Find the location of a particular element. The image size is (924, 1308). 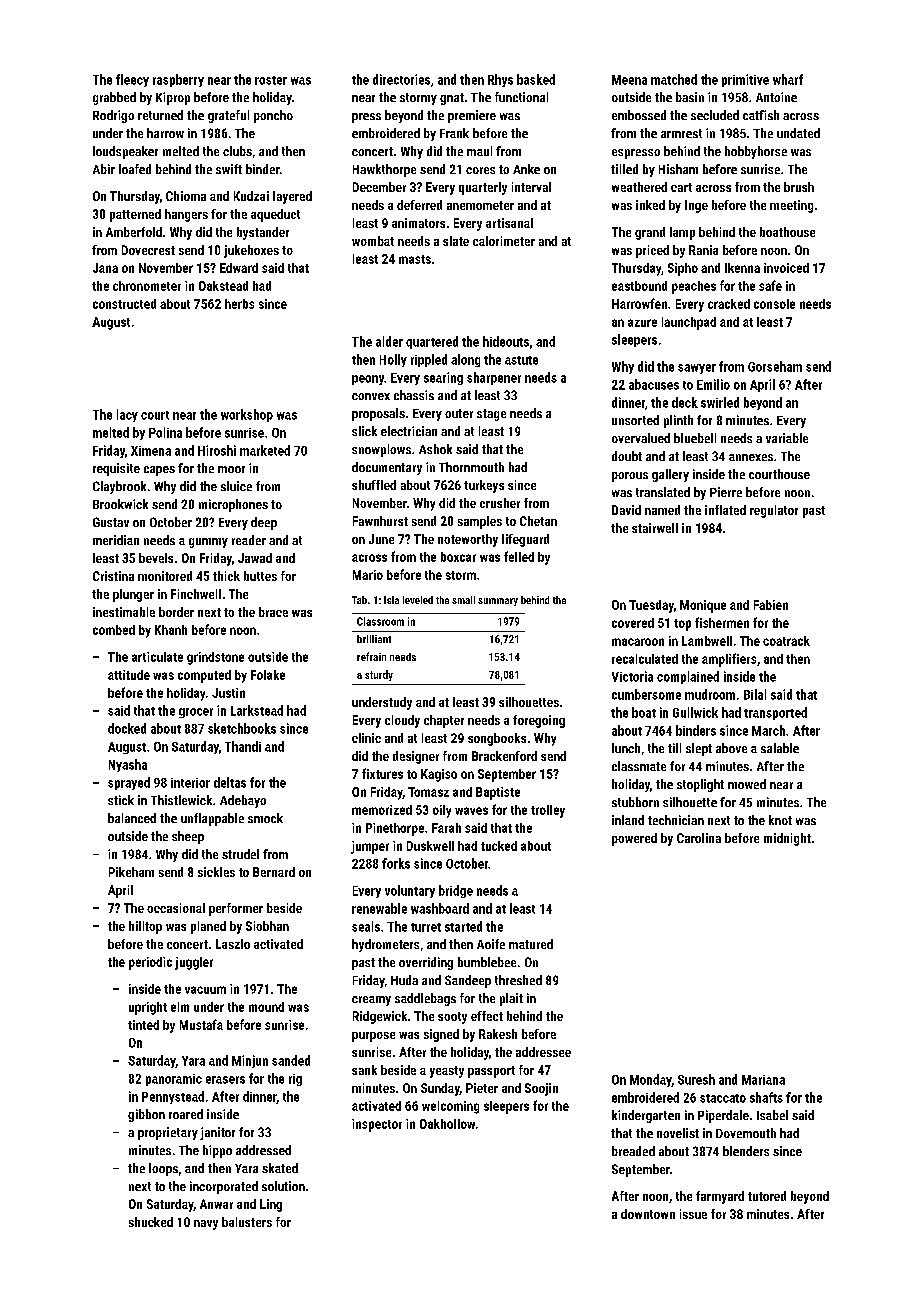

periodic is located at coordinates (150, 963).
